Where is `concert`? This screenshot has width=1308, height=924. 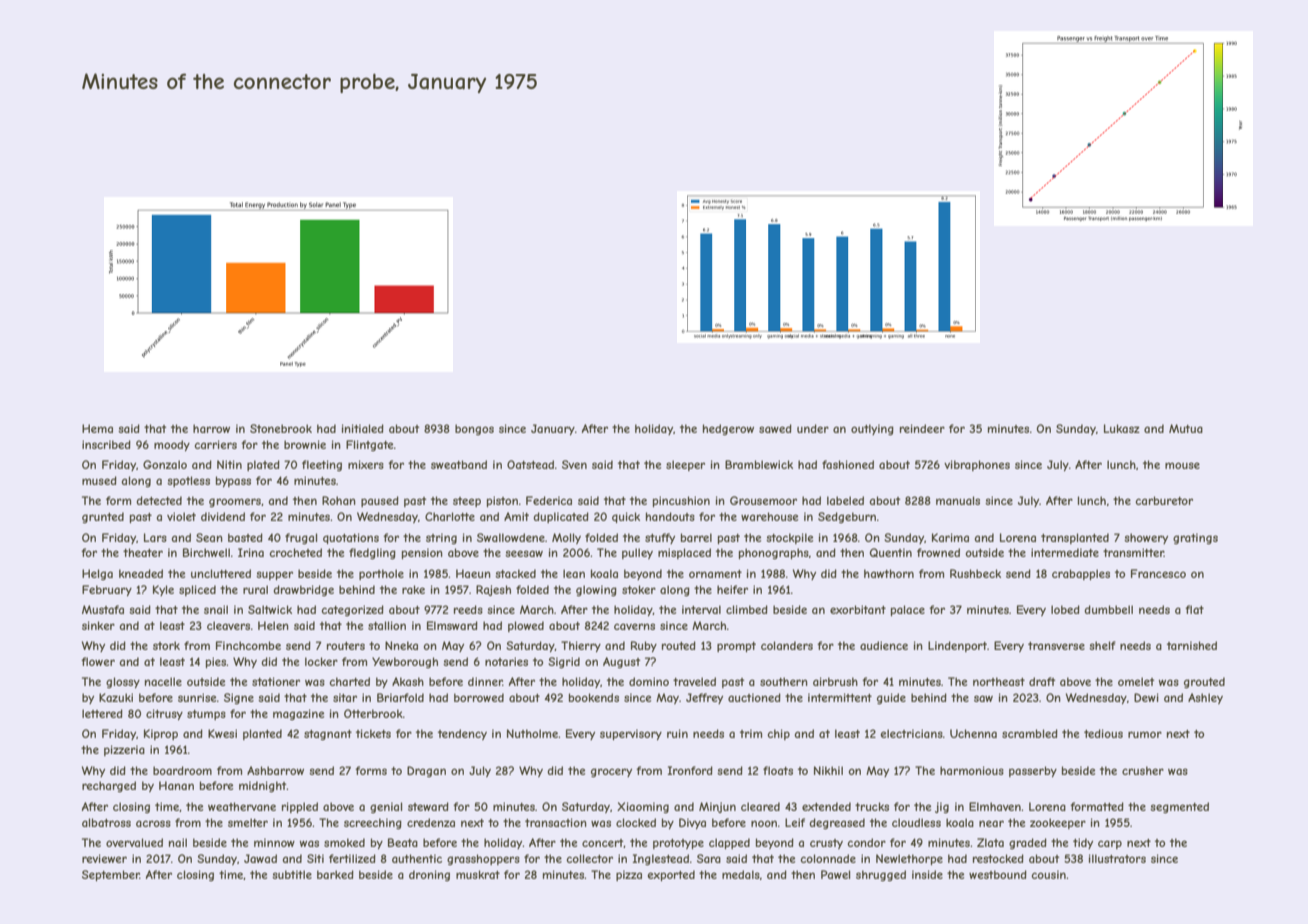 concert is located at coordinates (603, 843).
